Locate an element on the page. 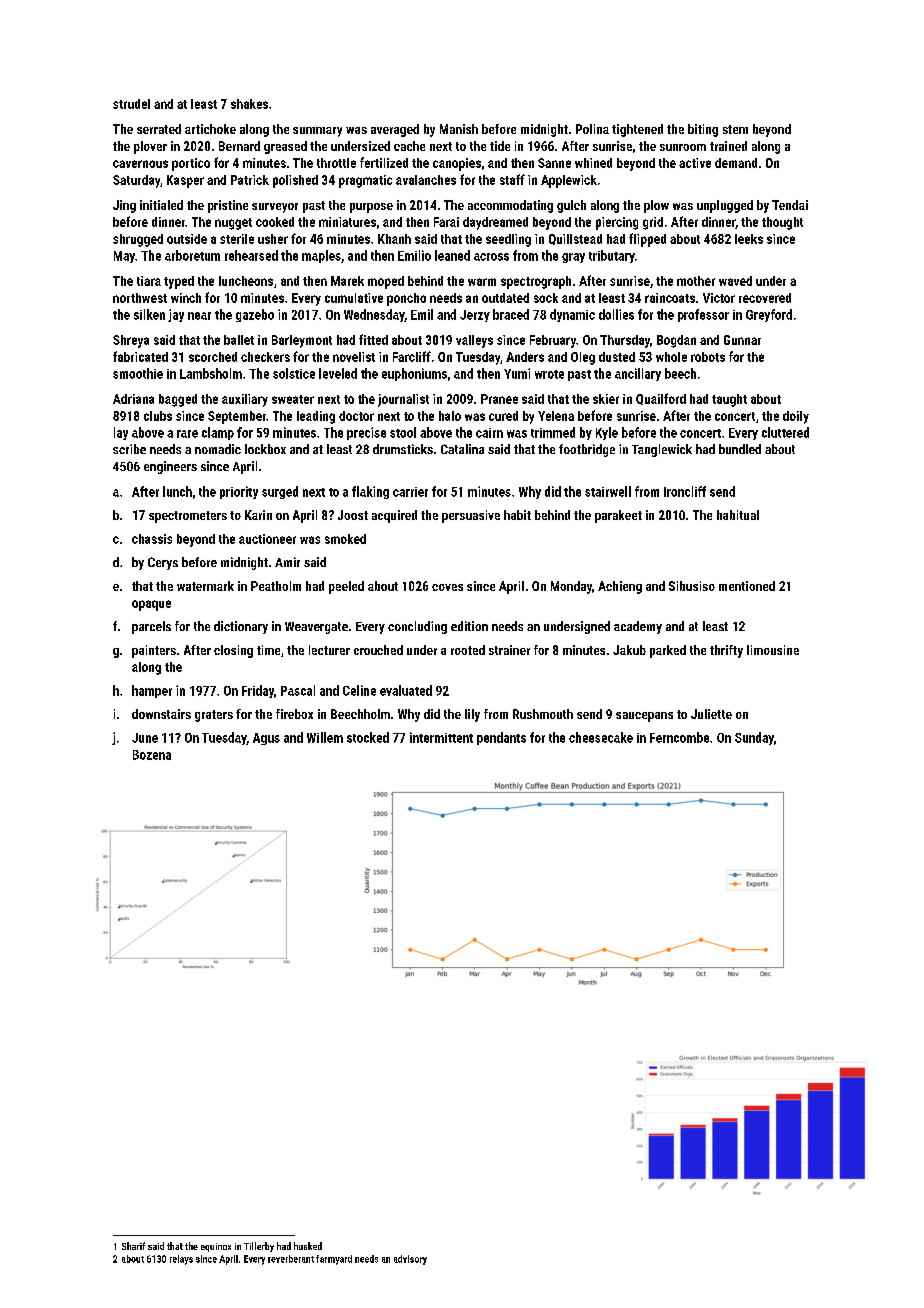 The image size is (924, 1308). advisory is located at coordinates (410, 1260).
